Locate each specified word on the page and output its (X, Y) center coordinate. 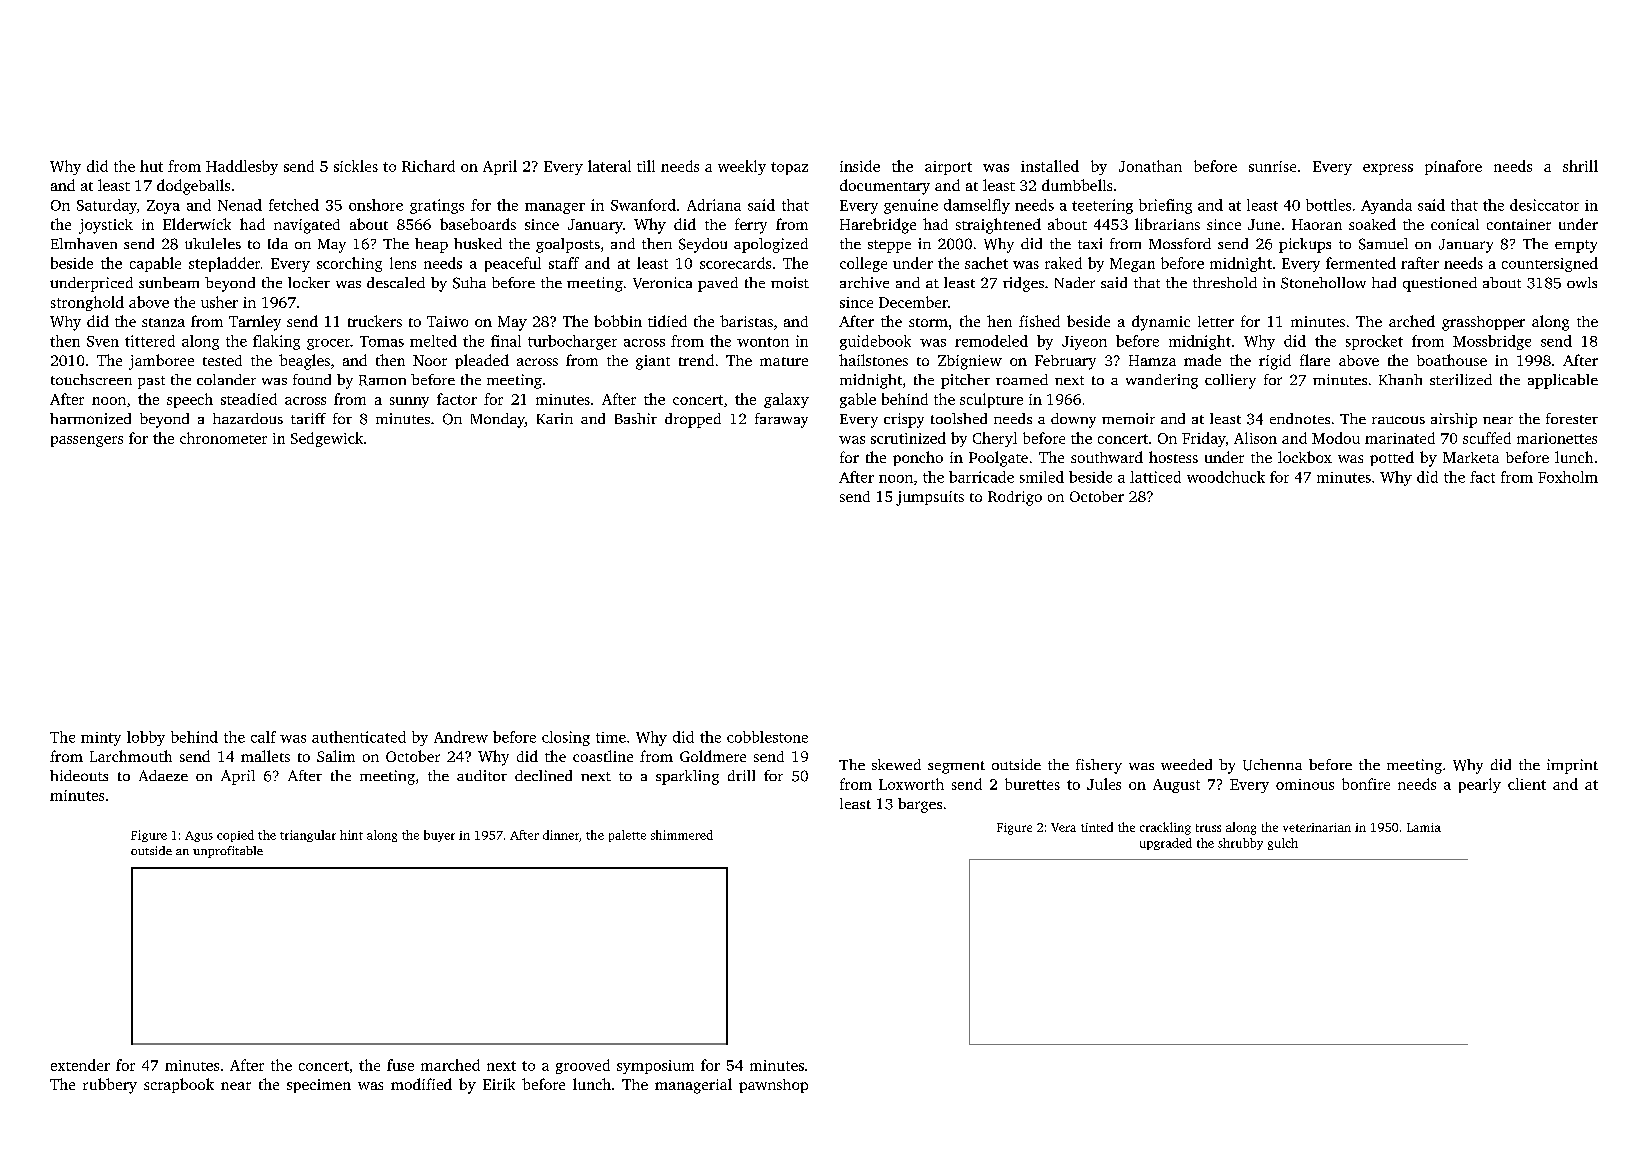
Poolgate (998, 459)
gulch (1283, 844)
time (611, 737)
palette (627, 836)
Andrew (461, 737)
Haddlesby (242, 167)
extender (80, 1065)
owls (1582, 282)
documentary (885, 187)
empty (1576, 246)
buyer (439, 836)
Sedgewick (327, 439)
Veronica (662, 283)
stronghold (87, 303)
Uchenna (1272, 765)
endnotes (1300, 418)
